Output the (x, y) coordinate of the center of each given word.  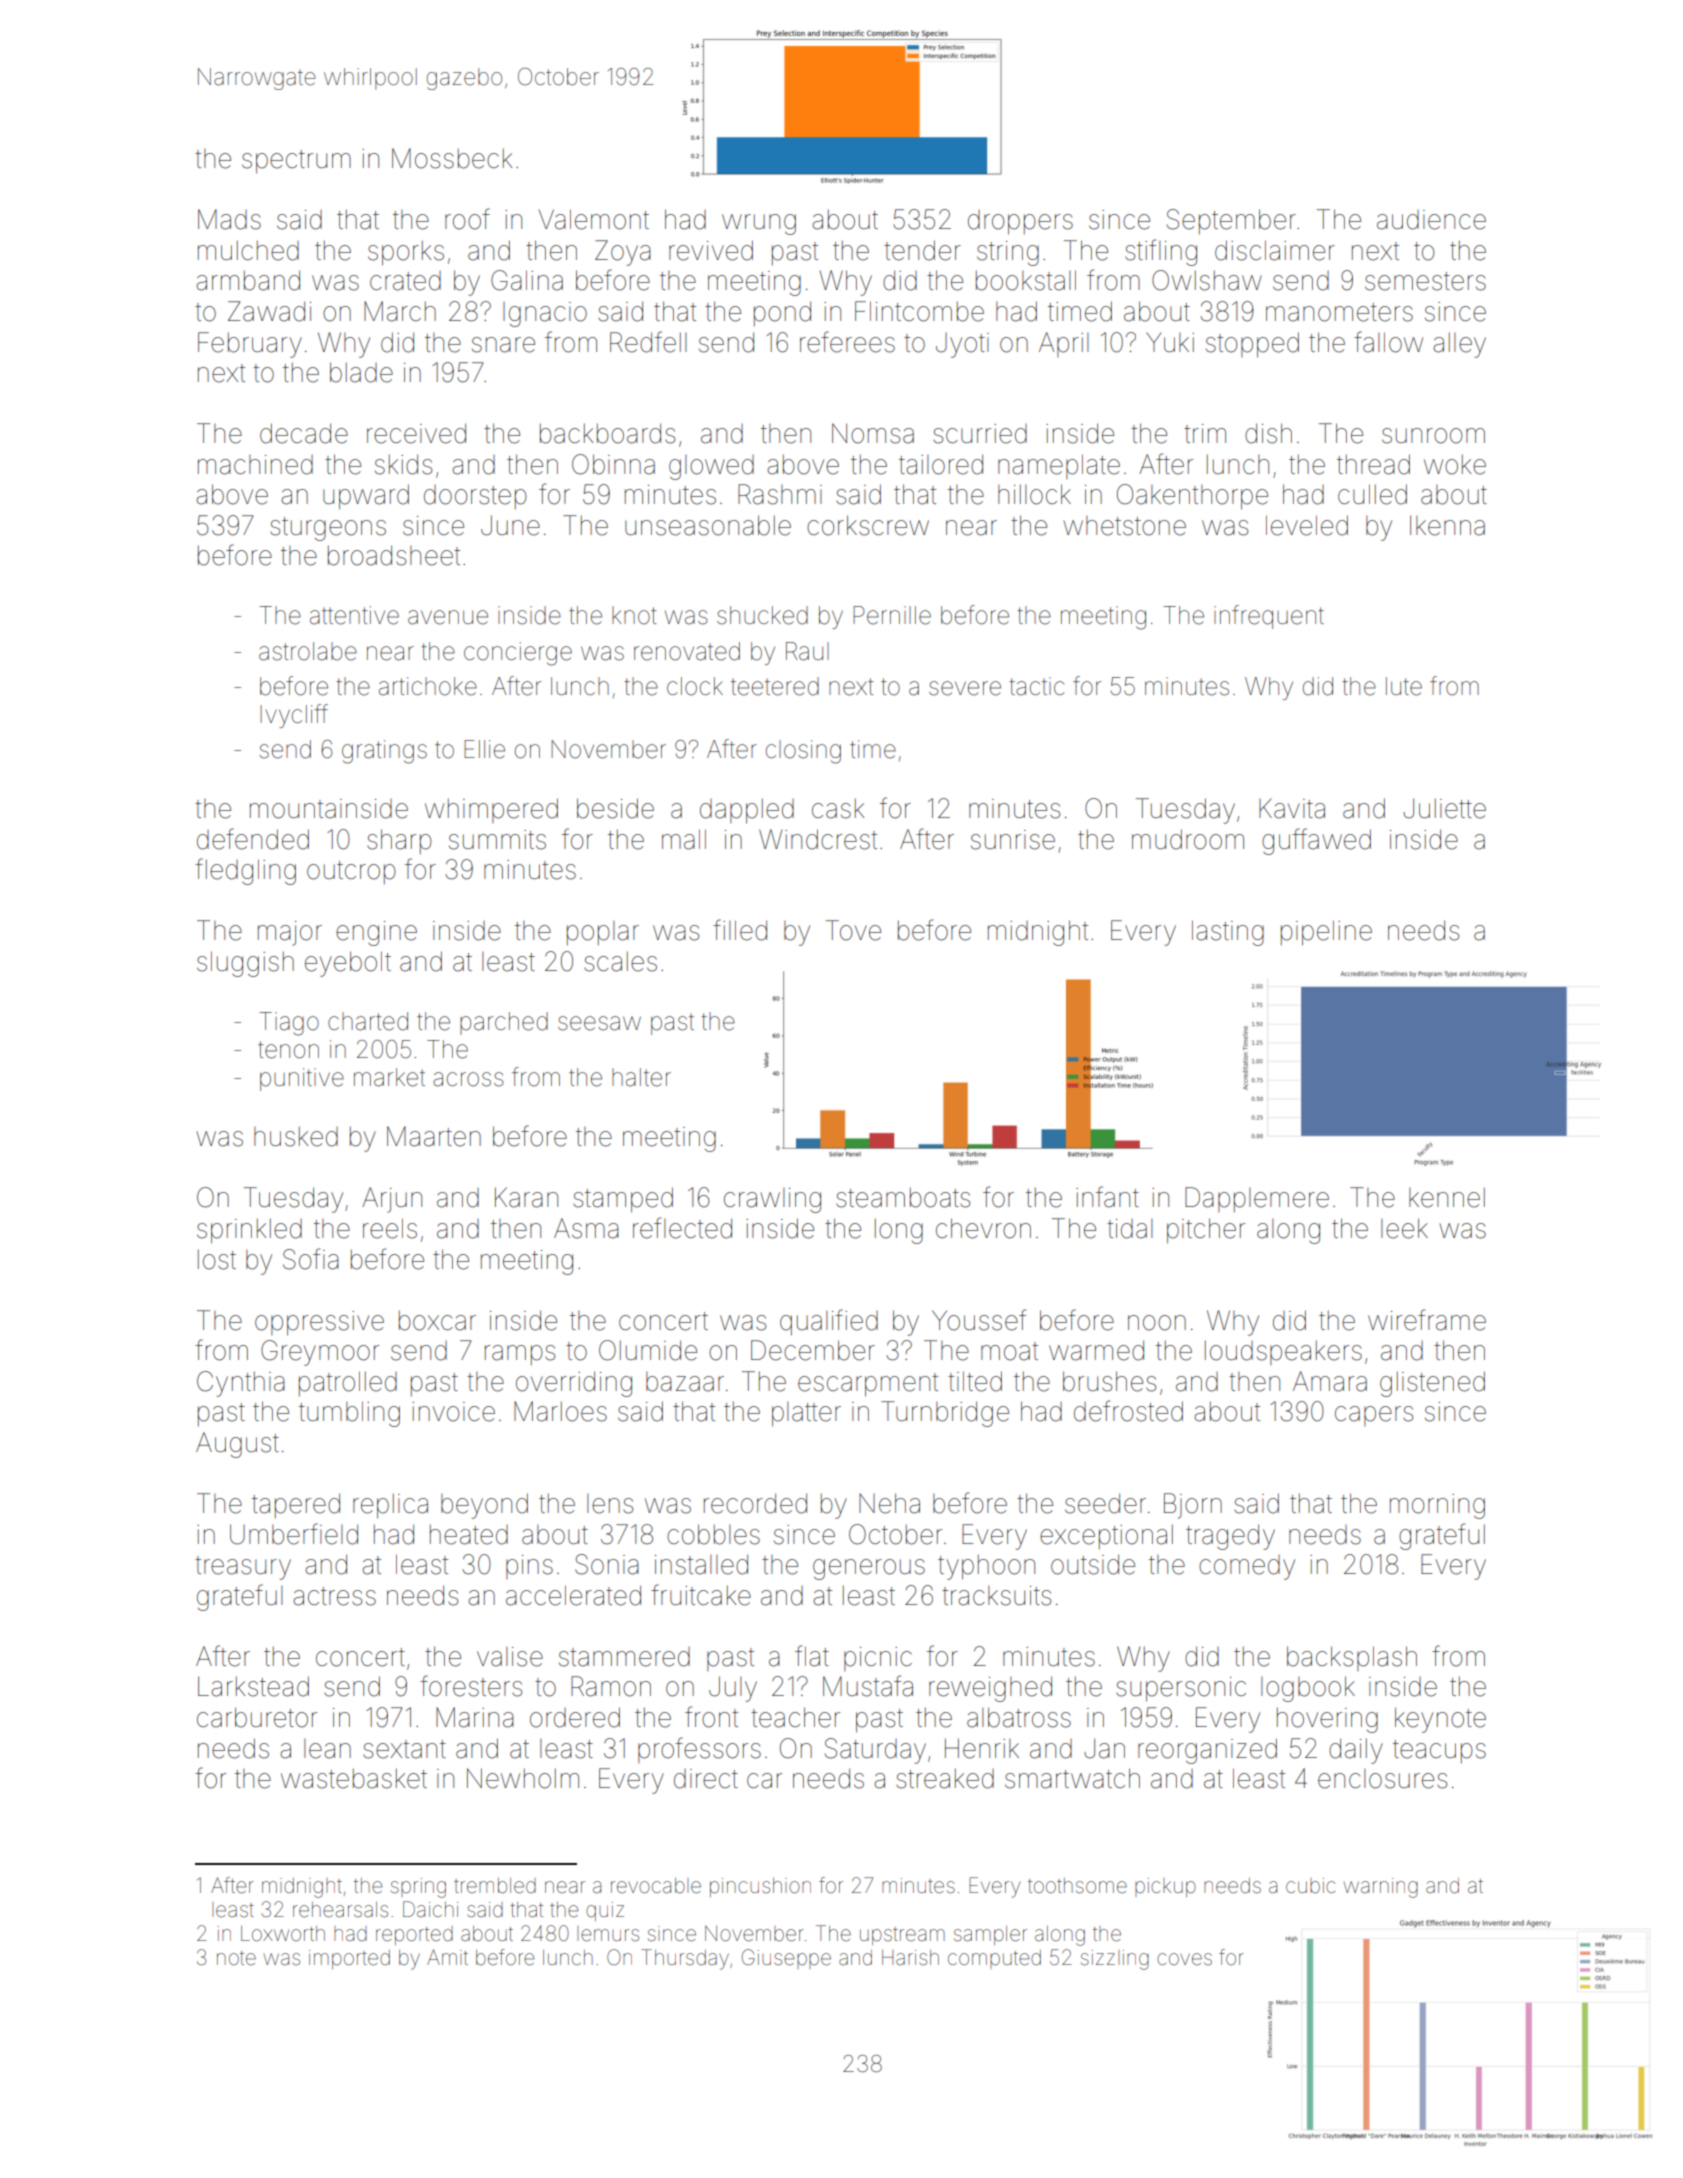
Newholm (523, 1778)
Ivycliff (294, 716)
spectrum (296, 162)
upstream (902, 1936)
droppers (1020, 222)
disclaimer (1275, 250)
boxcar (437, 1321)
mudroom (1188, 839)
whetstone (1124, 526)
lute (1404, 686)
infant (1107, 1197)
